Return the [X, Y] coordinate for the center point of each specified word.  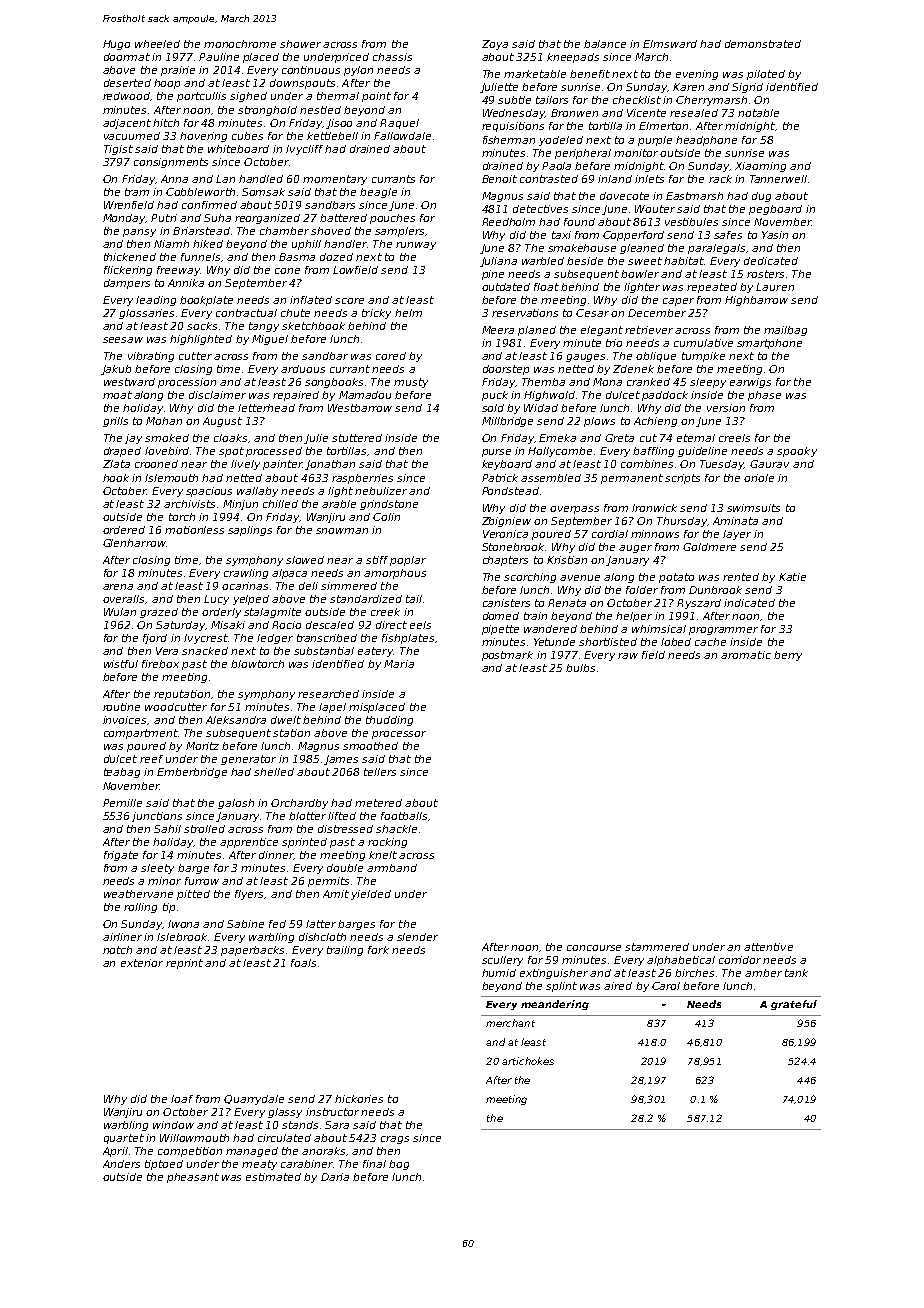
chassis [392, 57]
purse [496, 453]
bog [399, 1165]
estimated [273, 1177]
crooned [156, 464]
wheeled [157, 44]
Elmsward [670, 44]
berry [788, 656]
